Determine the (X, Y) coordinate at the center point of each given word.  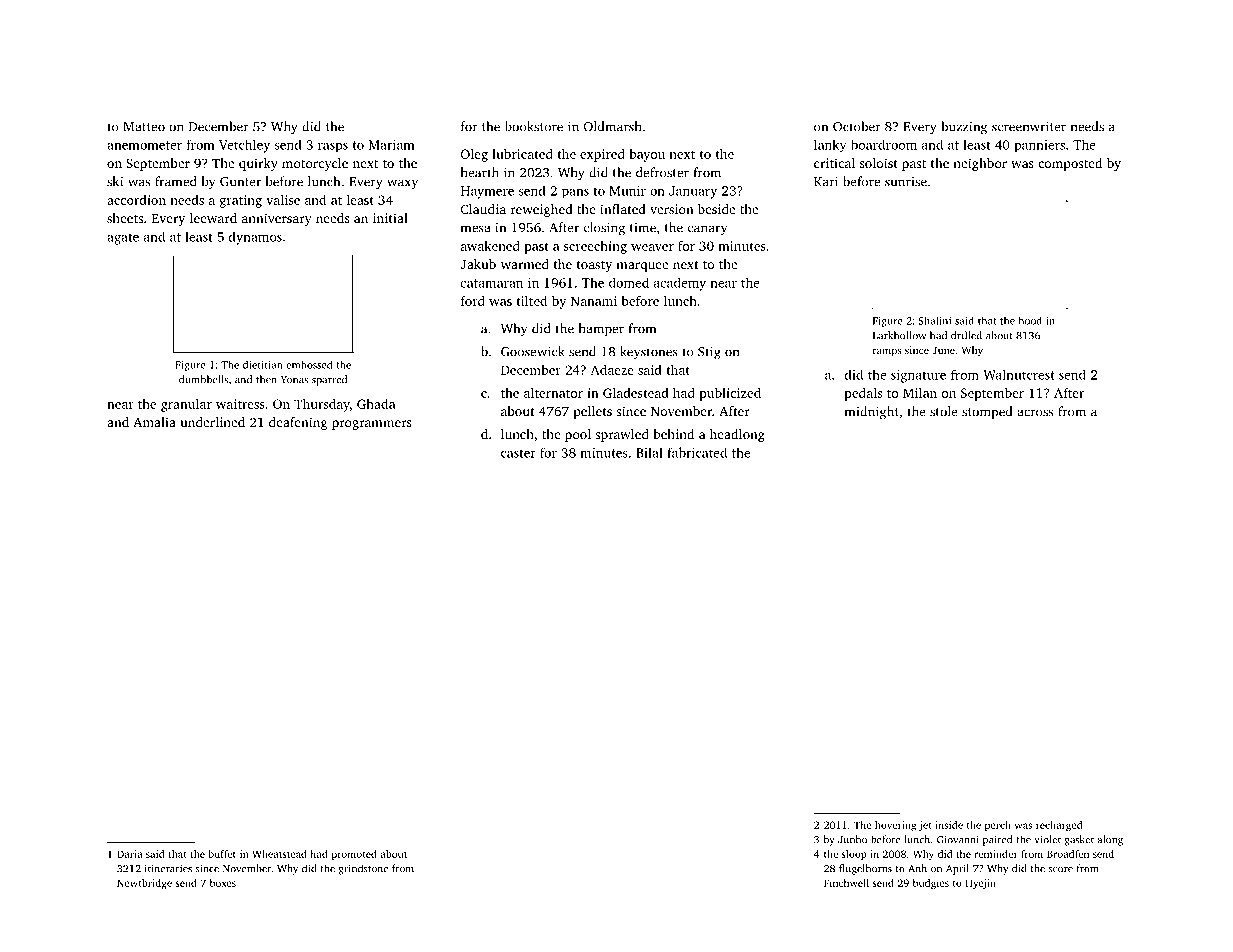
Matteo (144, 127)
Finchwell (846, 883)
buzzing (964, 128)
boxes (223, 883)
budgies (931, 884)
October (857, 126)
